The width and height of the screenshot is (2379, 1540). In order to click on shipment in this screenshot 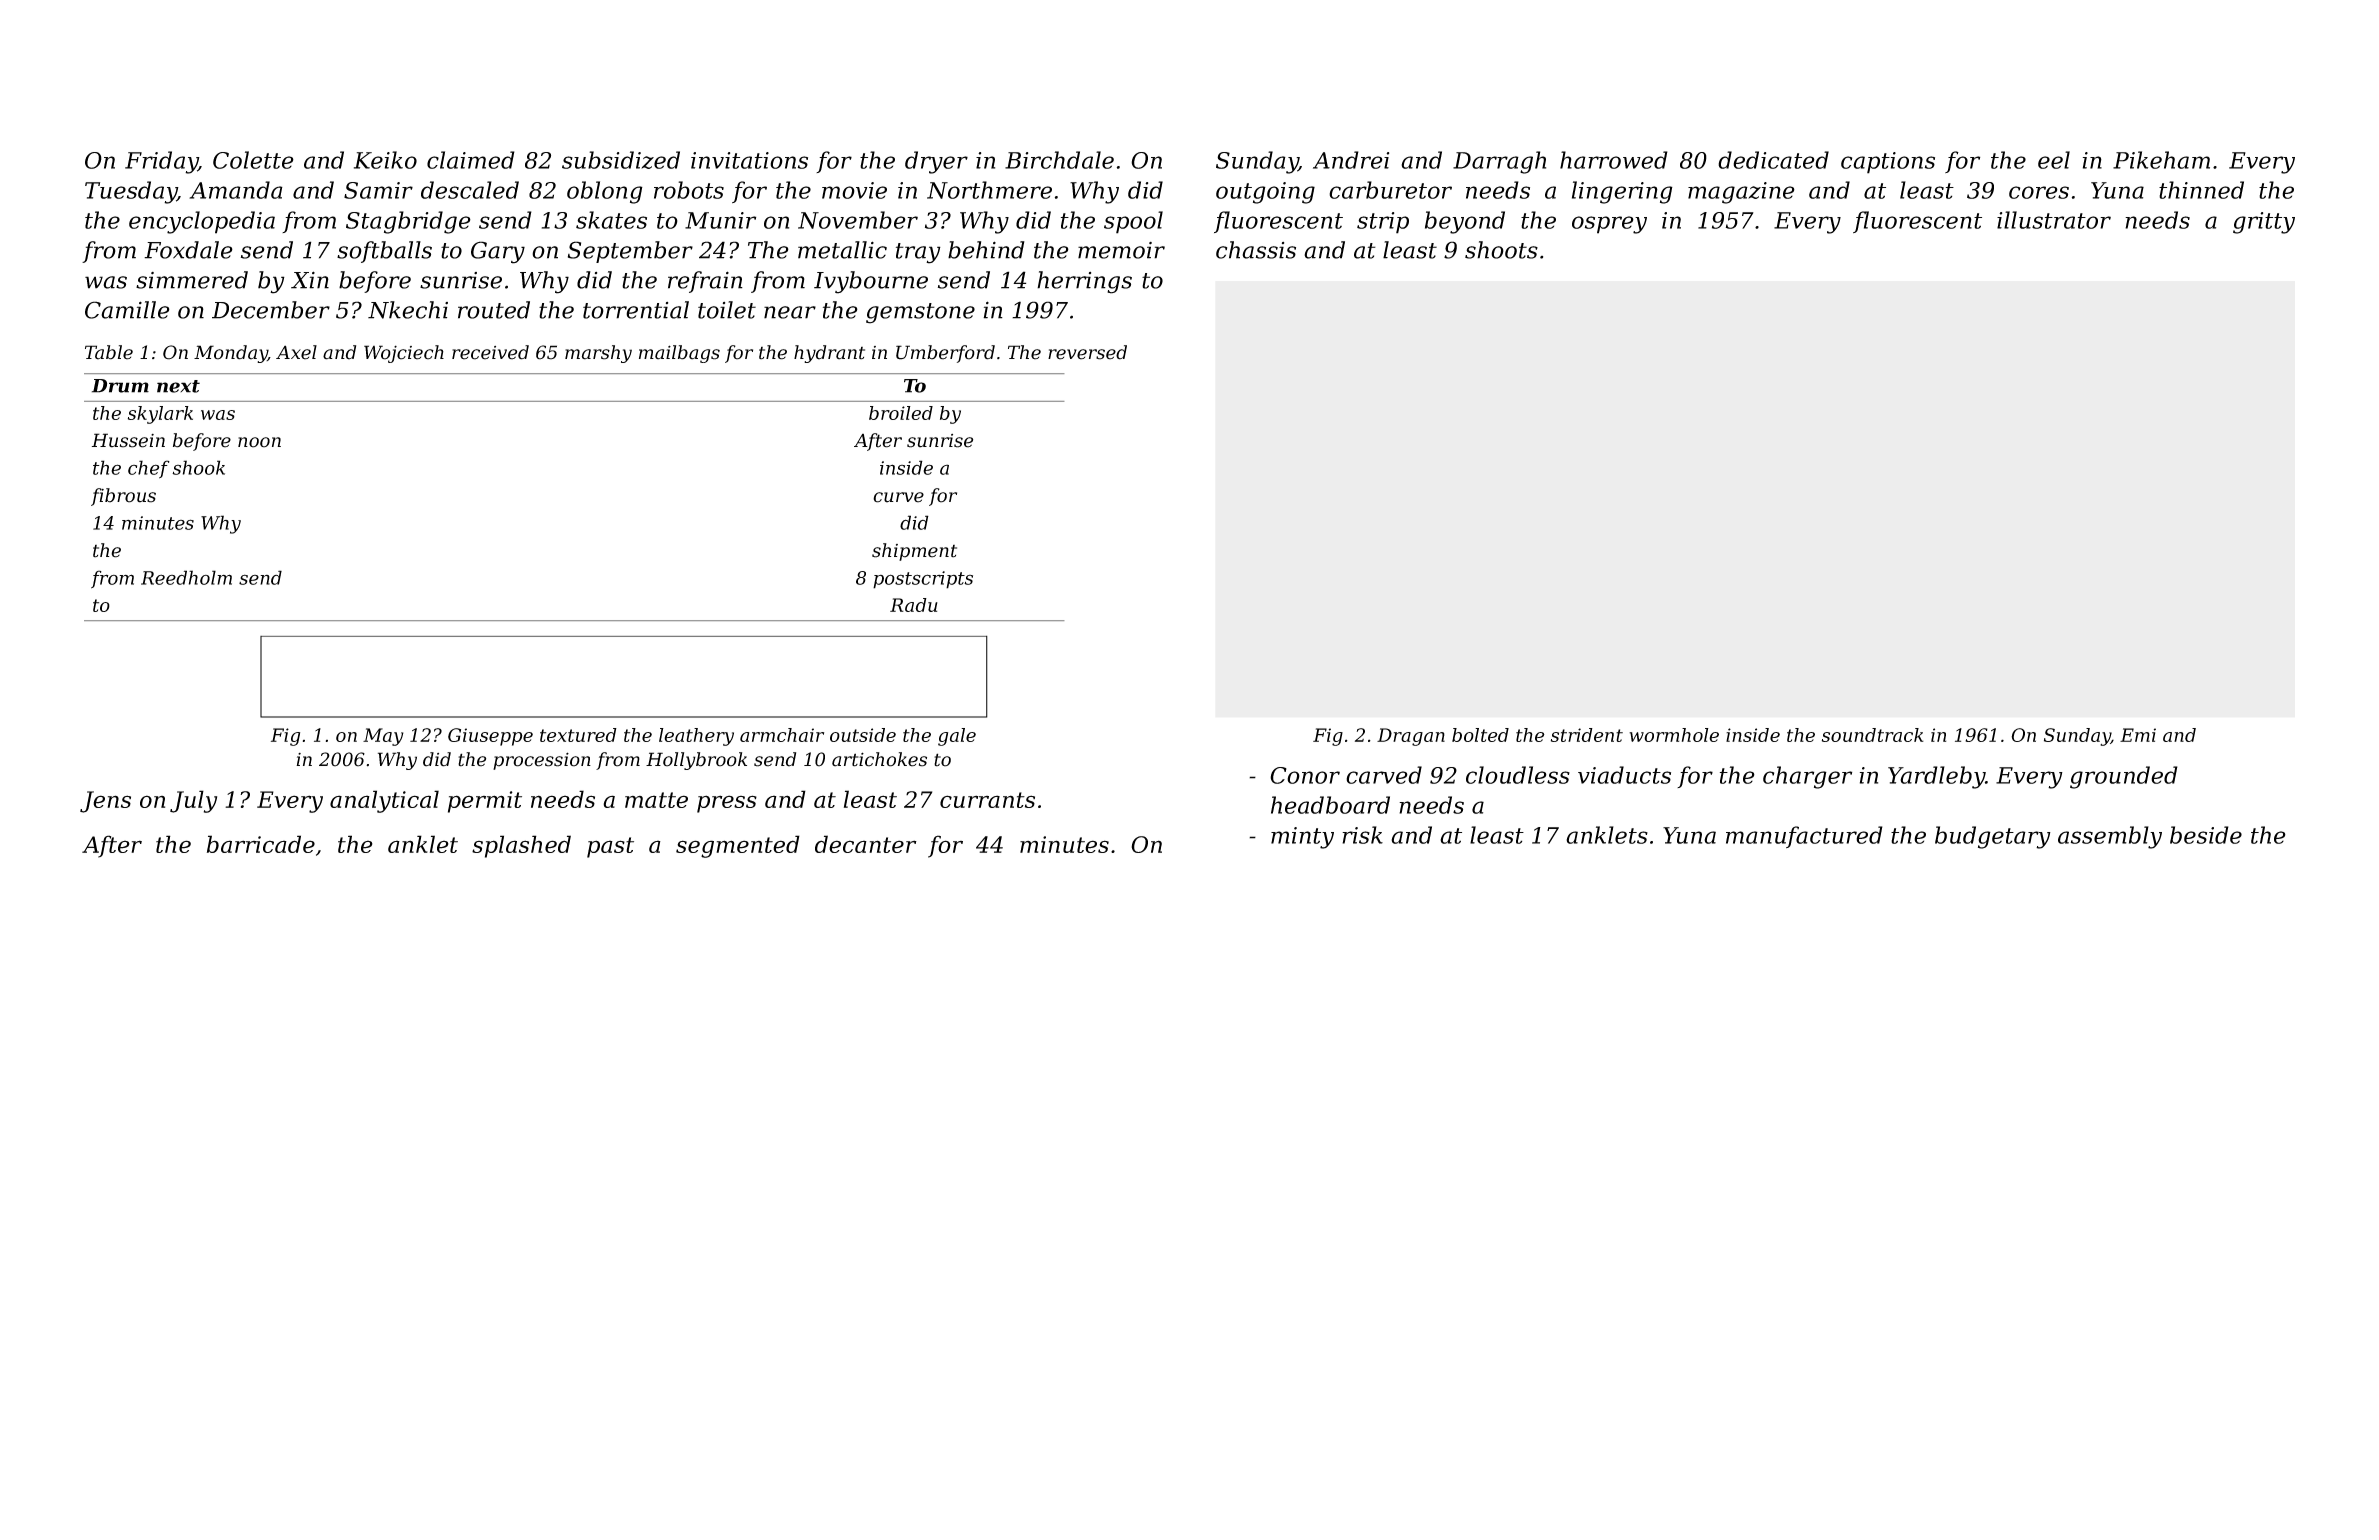, I will do `click(914, 552)`.
